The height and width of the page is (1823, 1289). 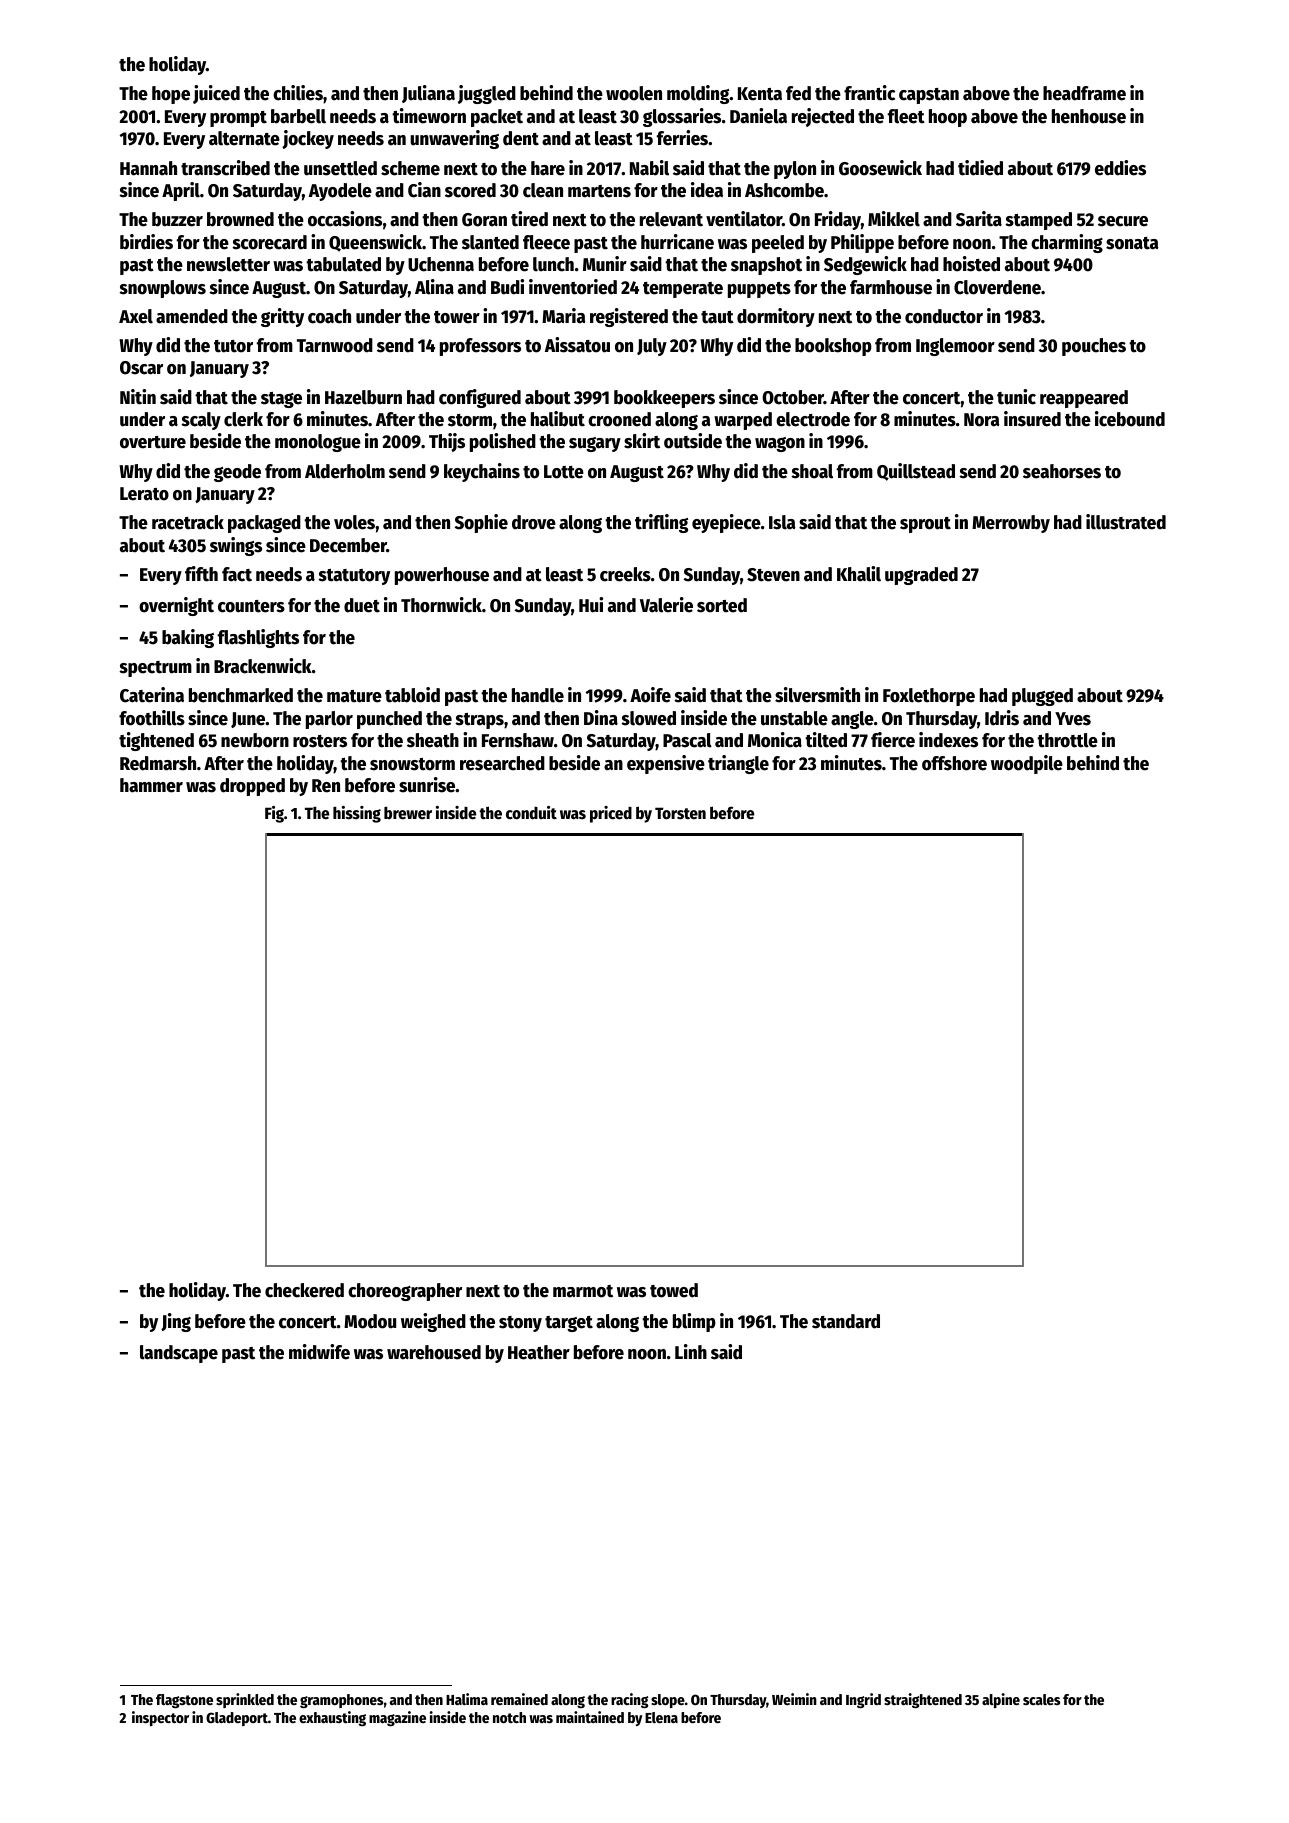 What do you see at coordinates (534, 522) in the page?
I see `drove` at bounding box center [534, 522].
